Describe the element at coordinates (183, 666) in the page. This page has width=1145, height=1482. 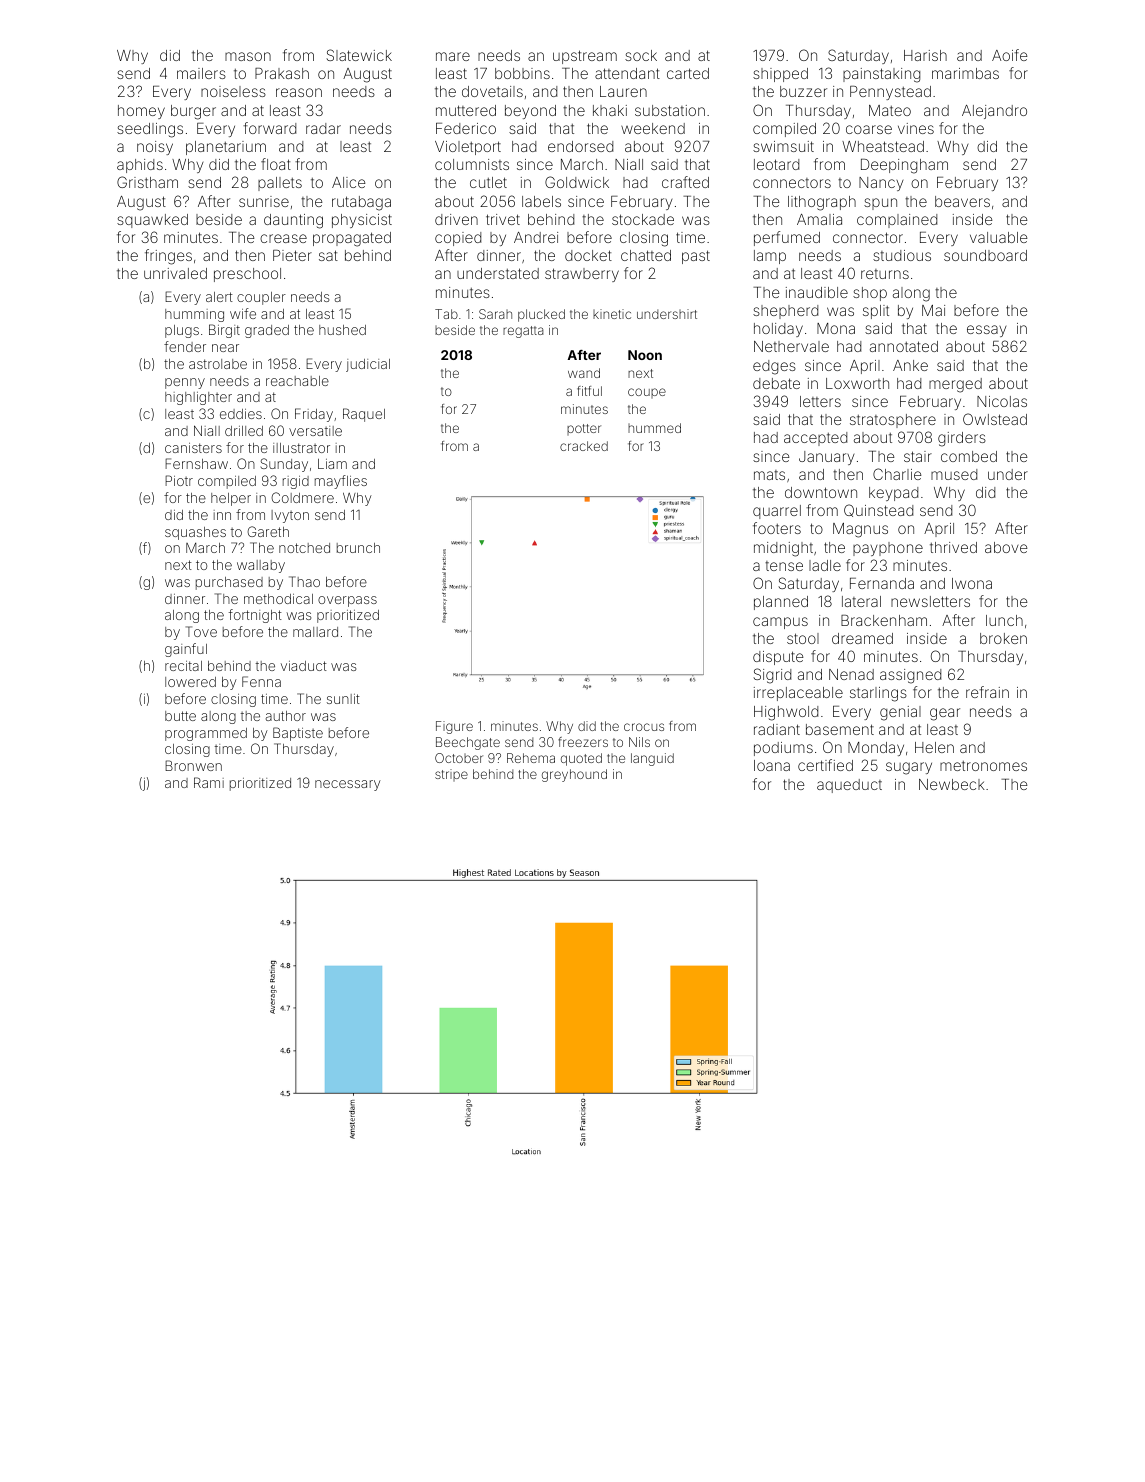
I see `recital` at that location.
